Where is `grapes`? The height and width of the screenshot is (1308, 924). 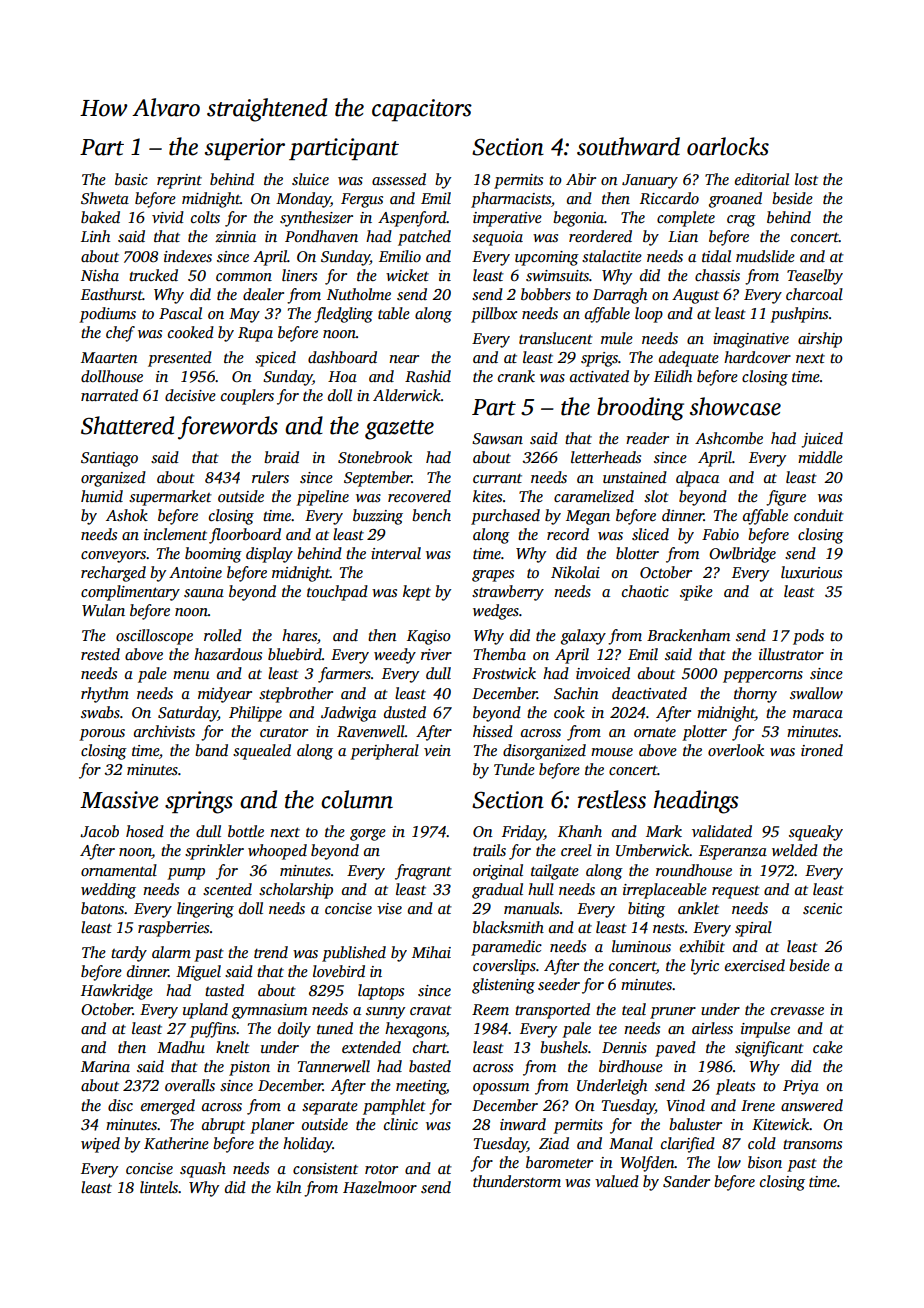
grapes is located at coordinates (493, 576).
